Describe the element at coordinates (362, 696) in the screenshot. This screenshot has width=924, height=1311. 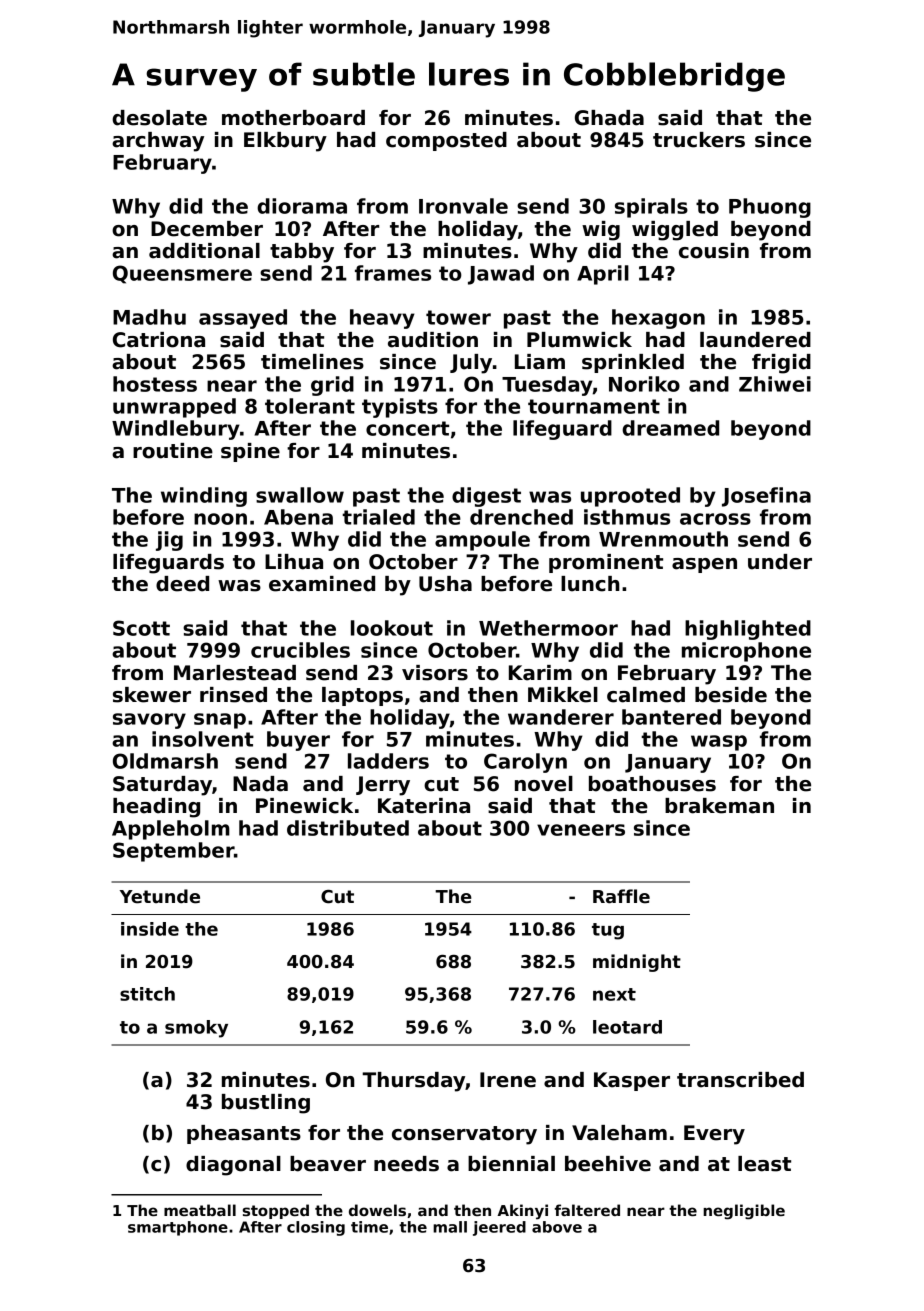
I see `laptops` at that location.
